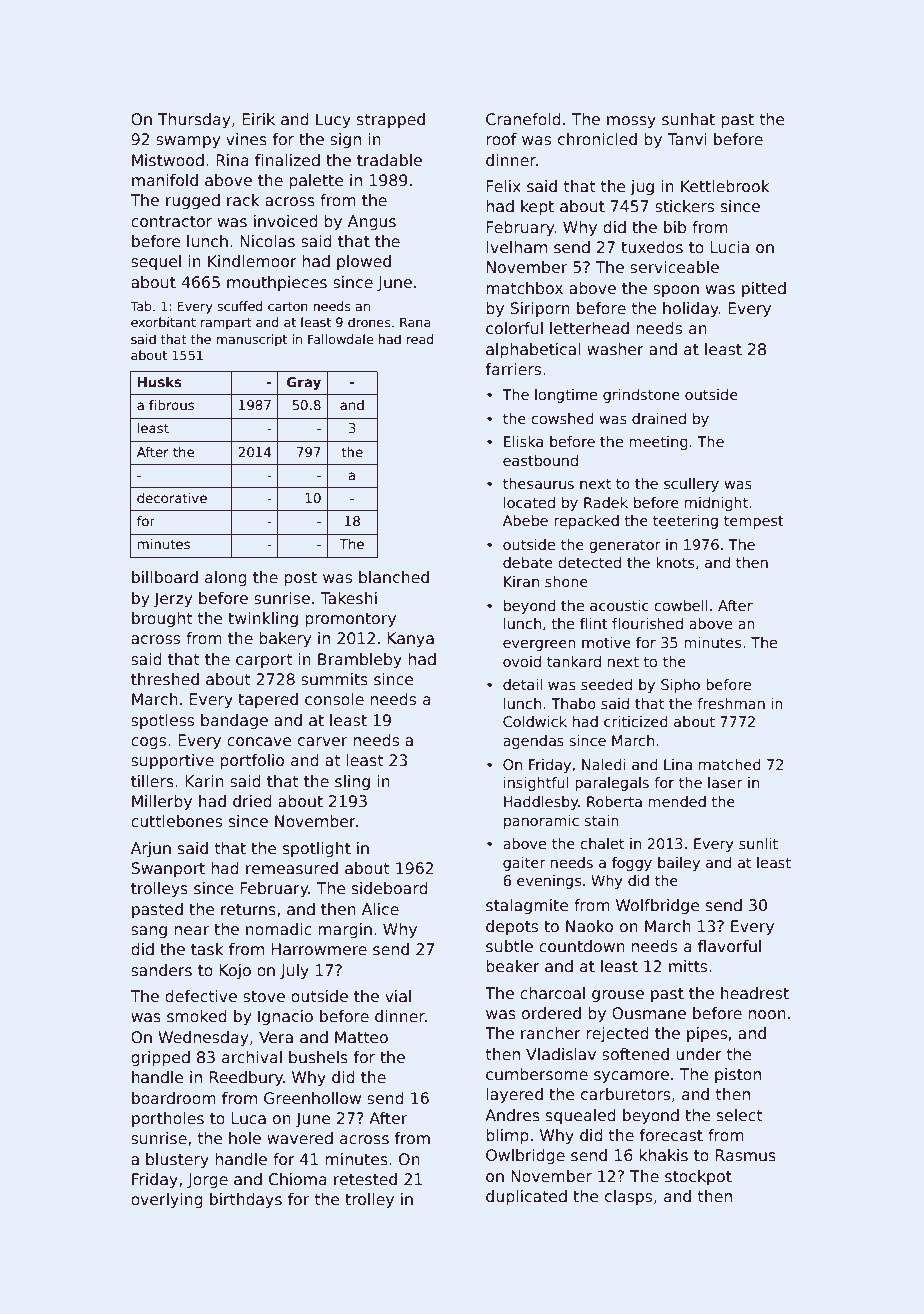  What do you see at coordinates (304, 383) in the document?
I see `Gray` at bounding box center [304, 383].
